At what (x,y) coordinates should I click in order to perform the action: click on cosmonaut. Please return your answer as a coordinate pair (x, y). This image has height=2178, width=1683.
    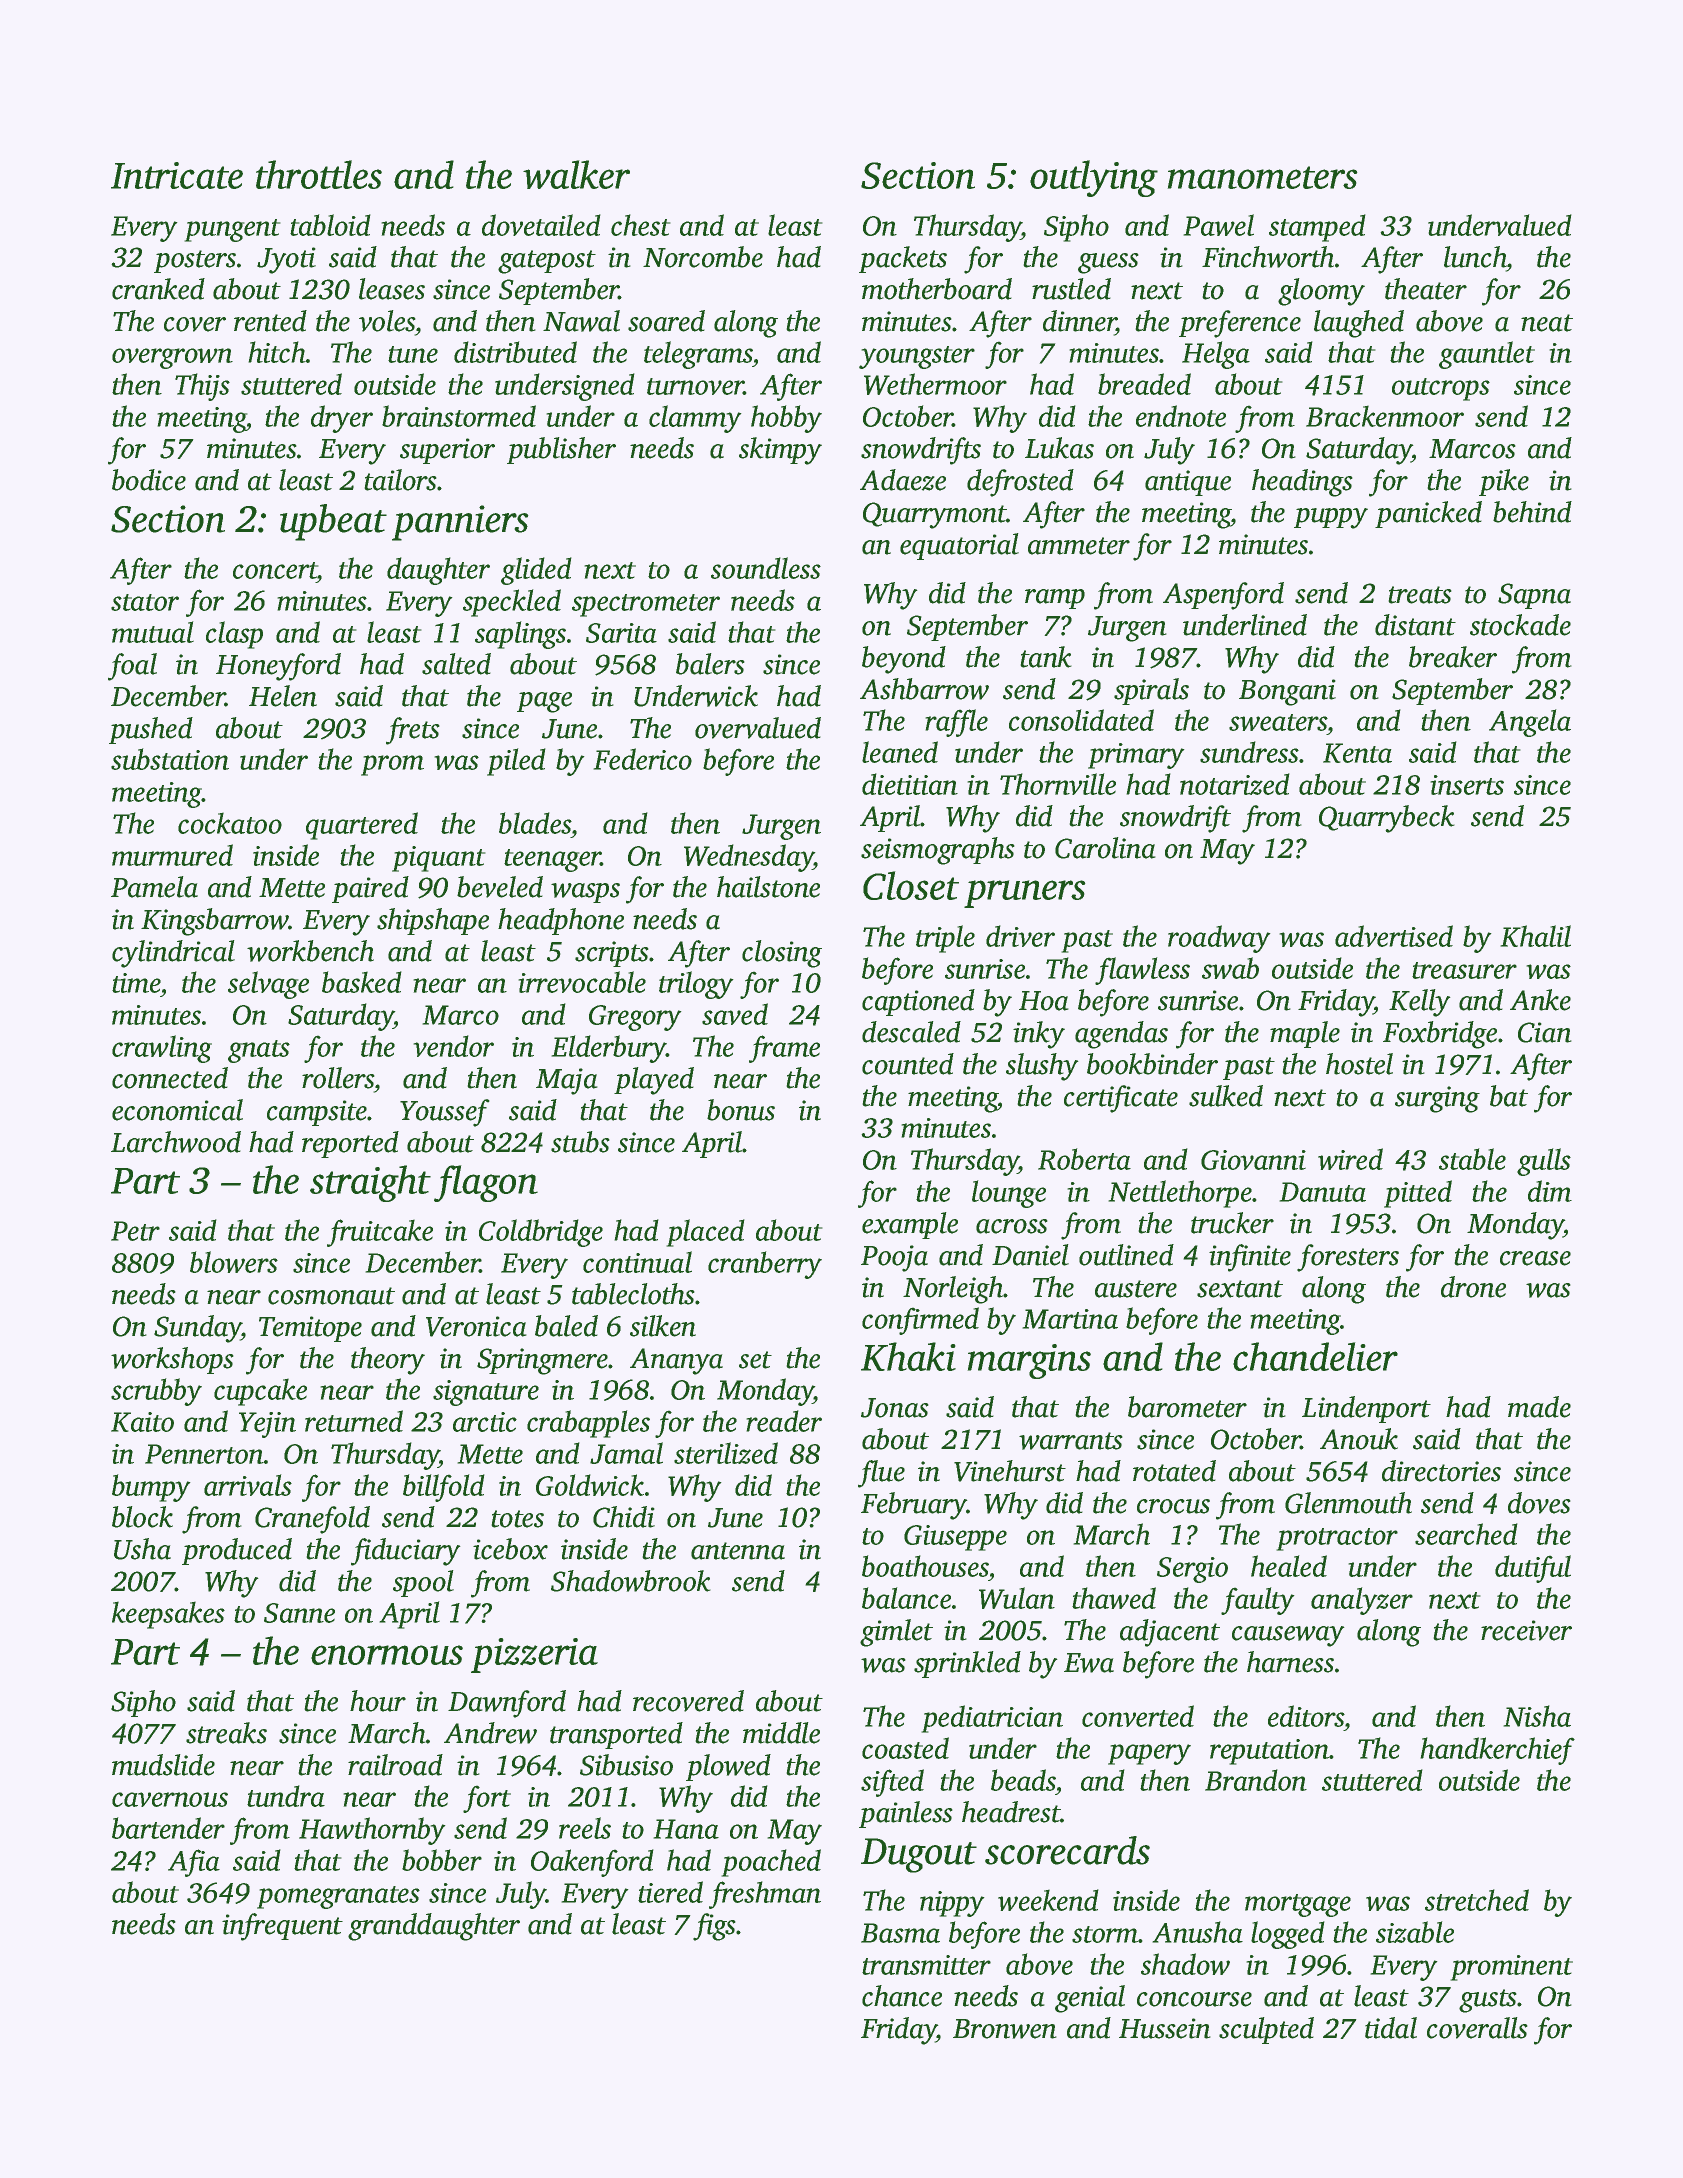
    Looking at the image, I should click on (331, 1296).
